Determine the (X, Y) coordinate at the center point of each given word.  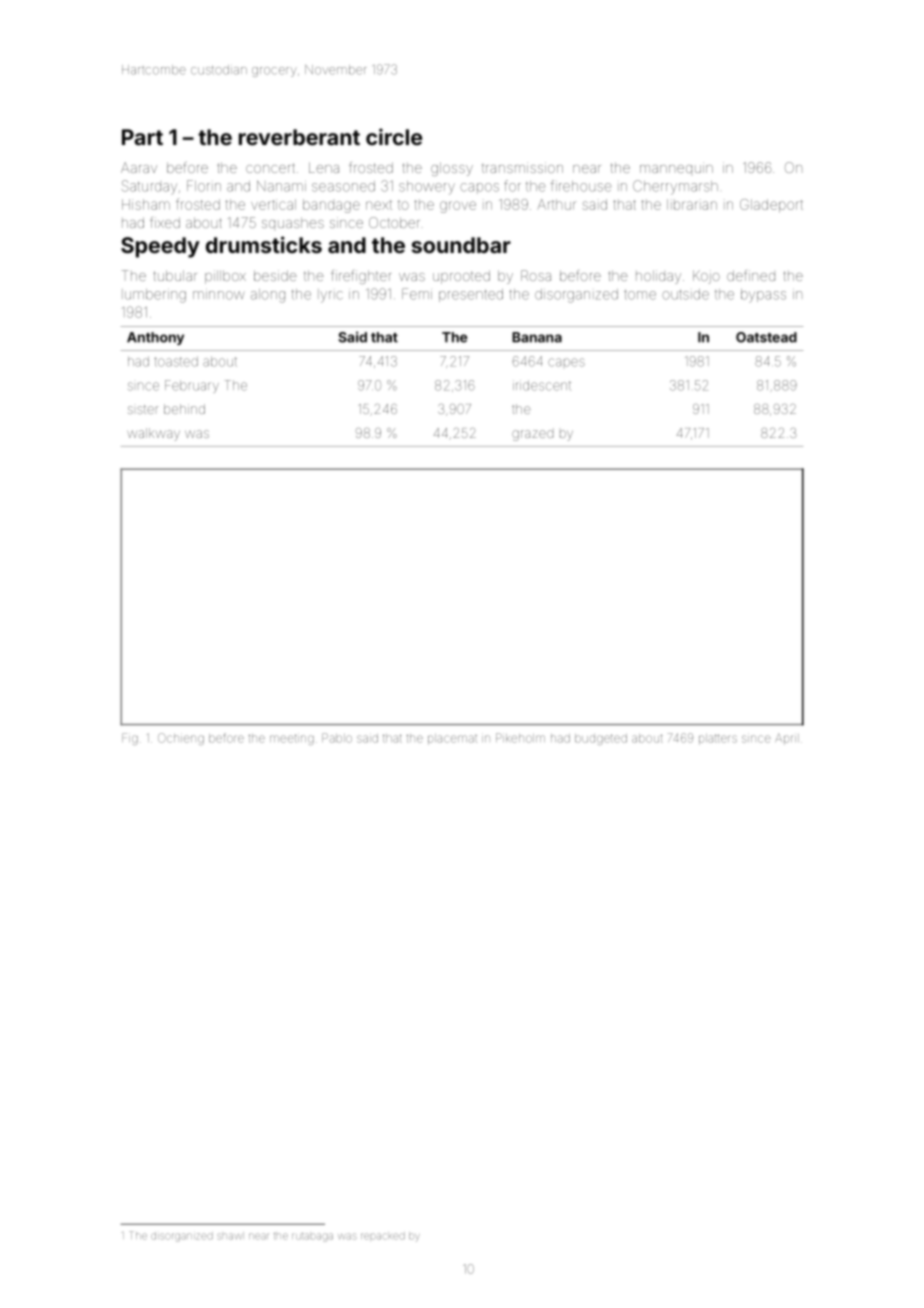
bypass (763, 296)
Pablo (337, 738)
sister (143, 409)
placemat (452, 739)
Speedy (160, 247)
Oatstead (766, 337)
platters (718, 739)
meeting (292, 739)
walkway (153, 434)
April (787, 739)
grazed (532, 435)
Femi (417, 294)
